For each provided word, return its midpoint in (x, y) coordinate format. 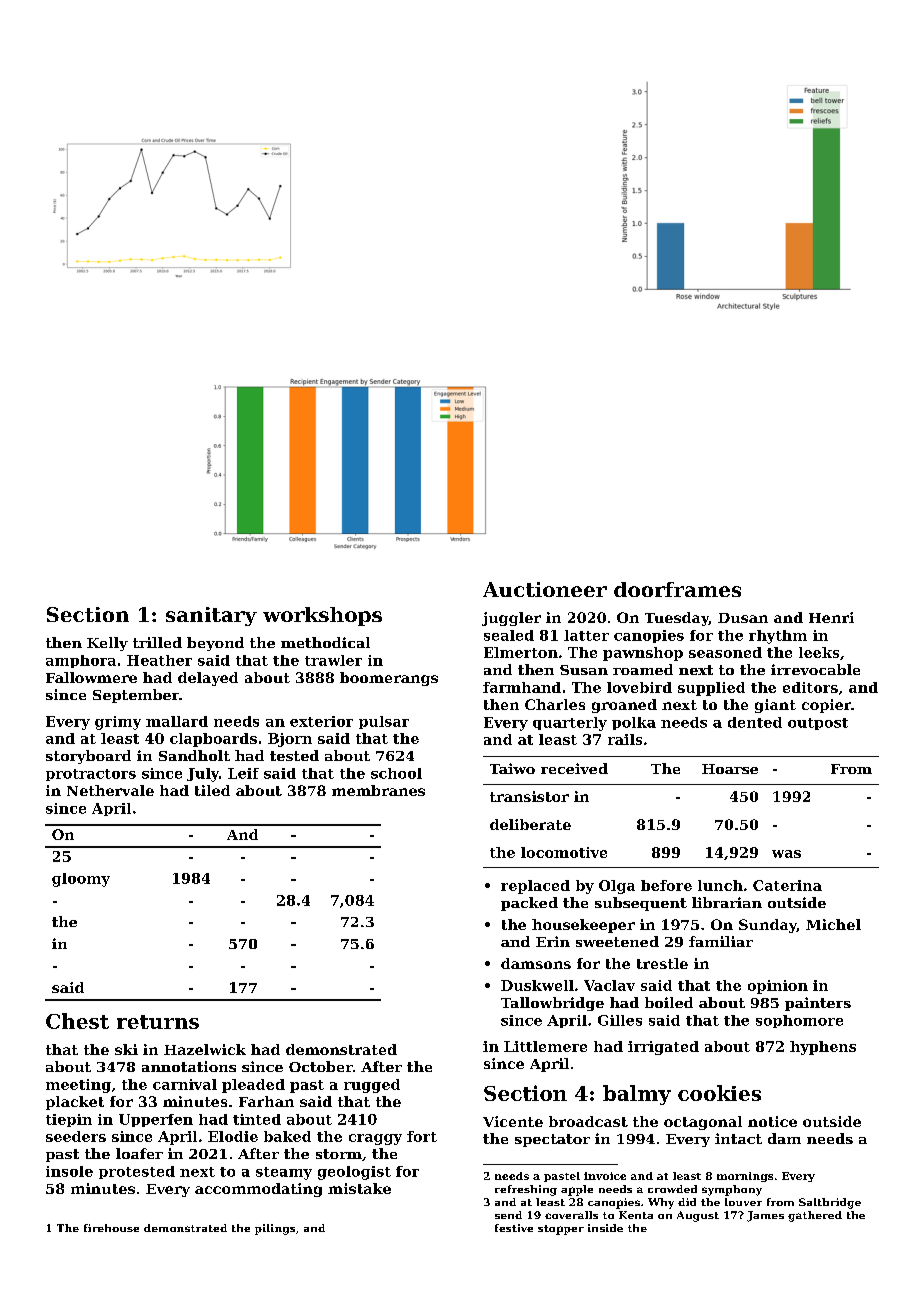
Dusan (743, 618)
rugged (372, 1086)
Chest (77, 1021)
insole (69, 1171)
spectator (552, 1140)
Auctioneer (545, 589)
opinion (778, 987)
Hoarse (730, 769)
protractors (91, 775)
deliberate (530, 824)
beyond (215, 644)
